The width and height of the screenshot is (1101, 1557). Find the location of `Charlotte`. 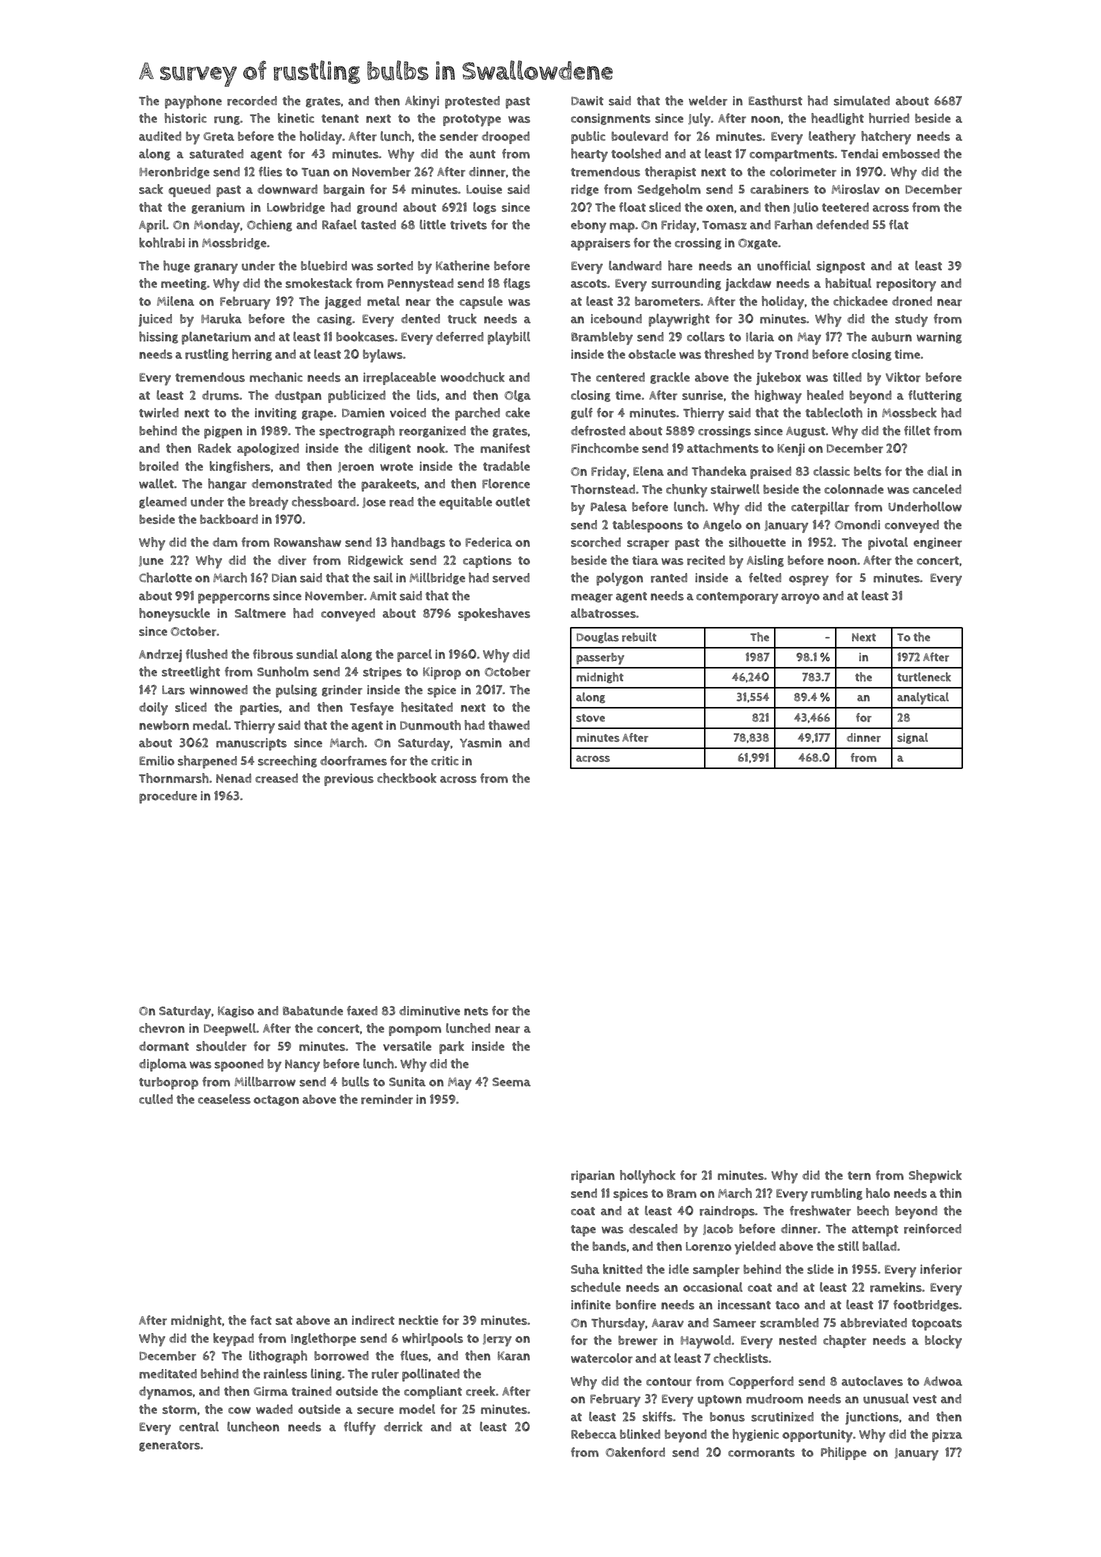

Charlotte is located at coordinates (165, 577).
